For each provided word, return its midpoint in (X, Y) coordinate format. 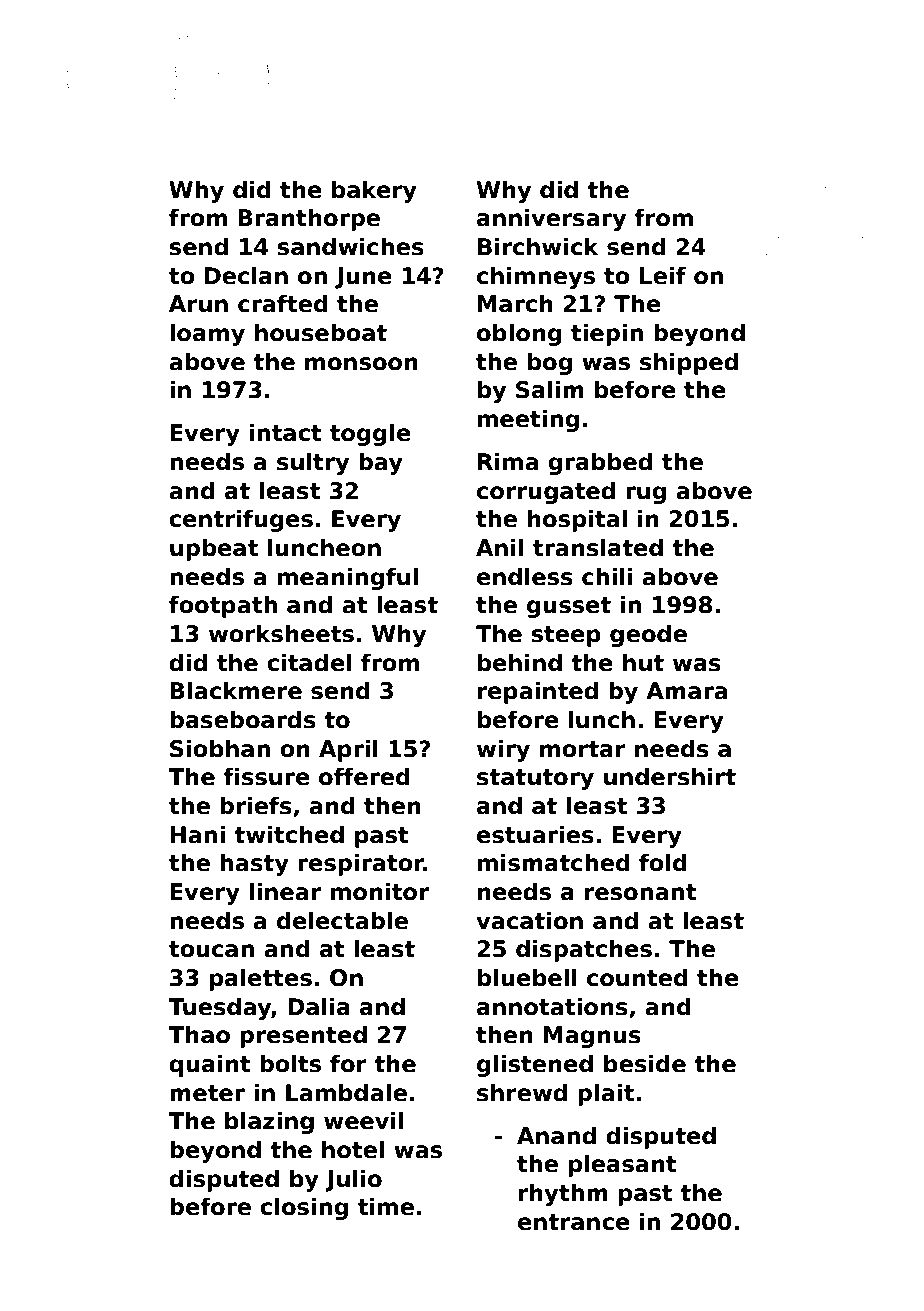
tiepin (607, 334)
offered (364, 776)
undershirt (670, 776)
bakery (374, 191)
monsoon (361, 364)
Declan (246, 275)
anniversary (551, 219)
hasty (254, 864)
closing (304, 1208)
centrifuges (241, 520)
